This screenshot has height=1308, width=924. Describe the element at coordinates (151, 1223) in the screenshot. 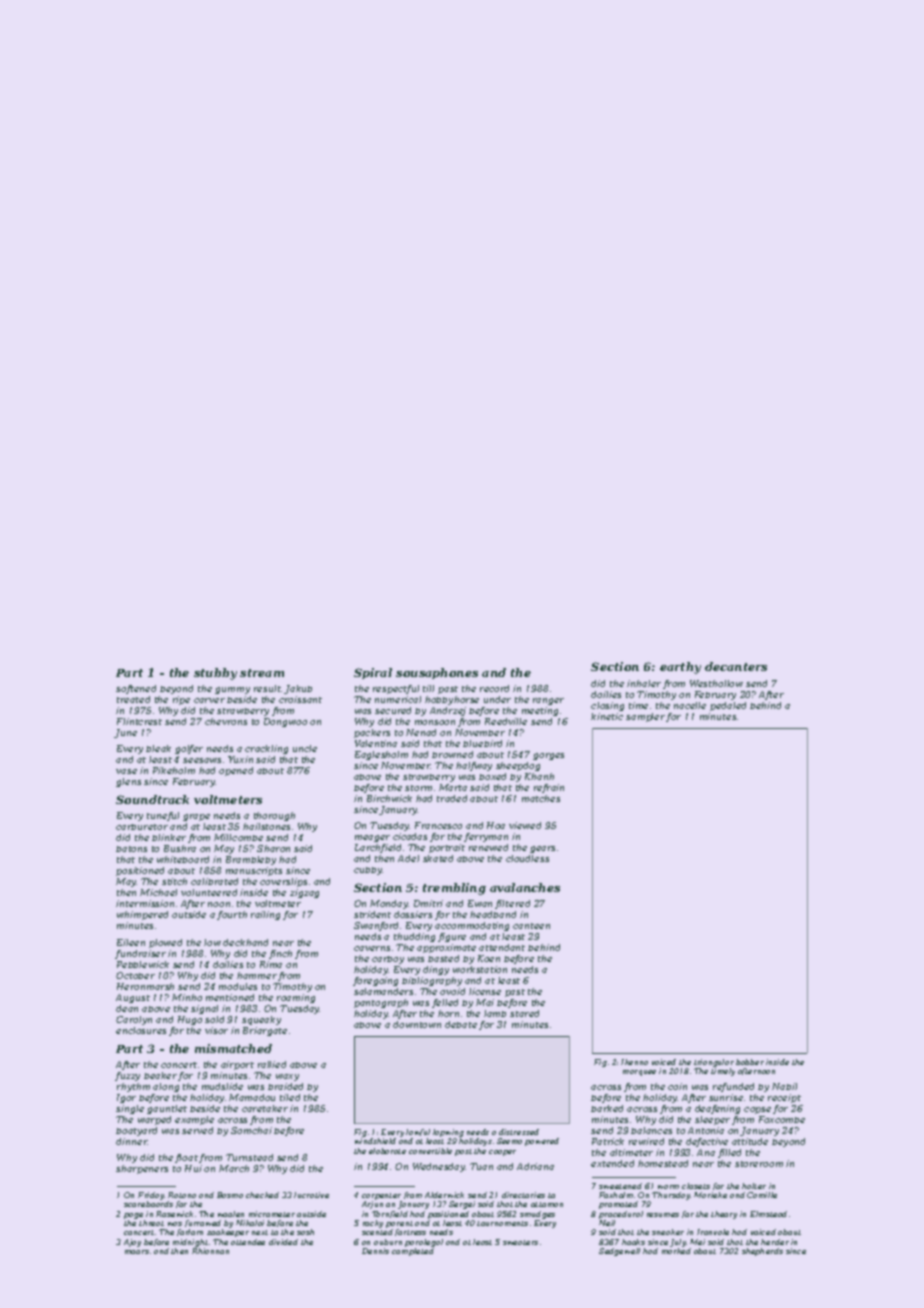

I see `threat` at that location.
